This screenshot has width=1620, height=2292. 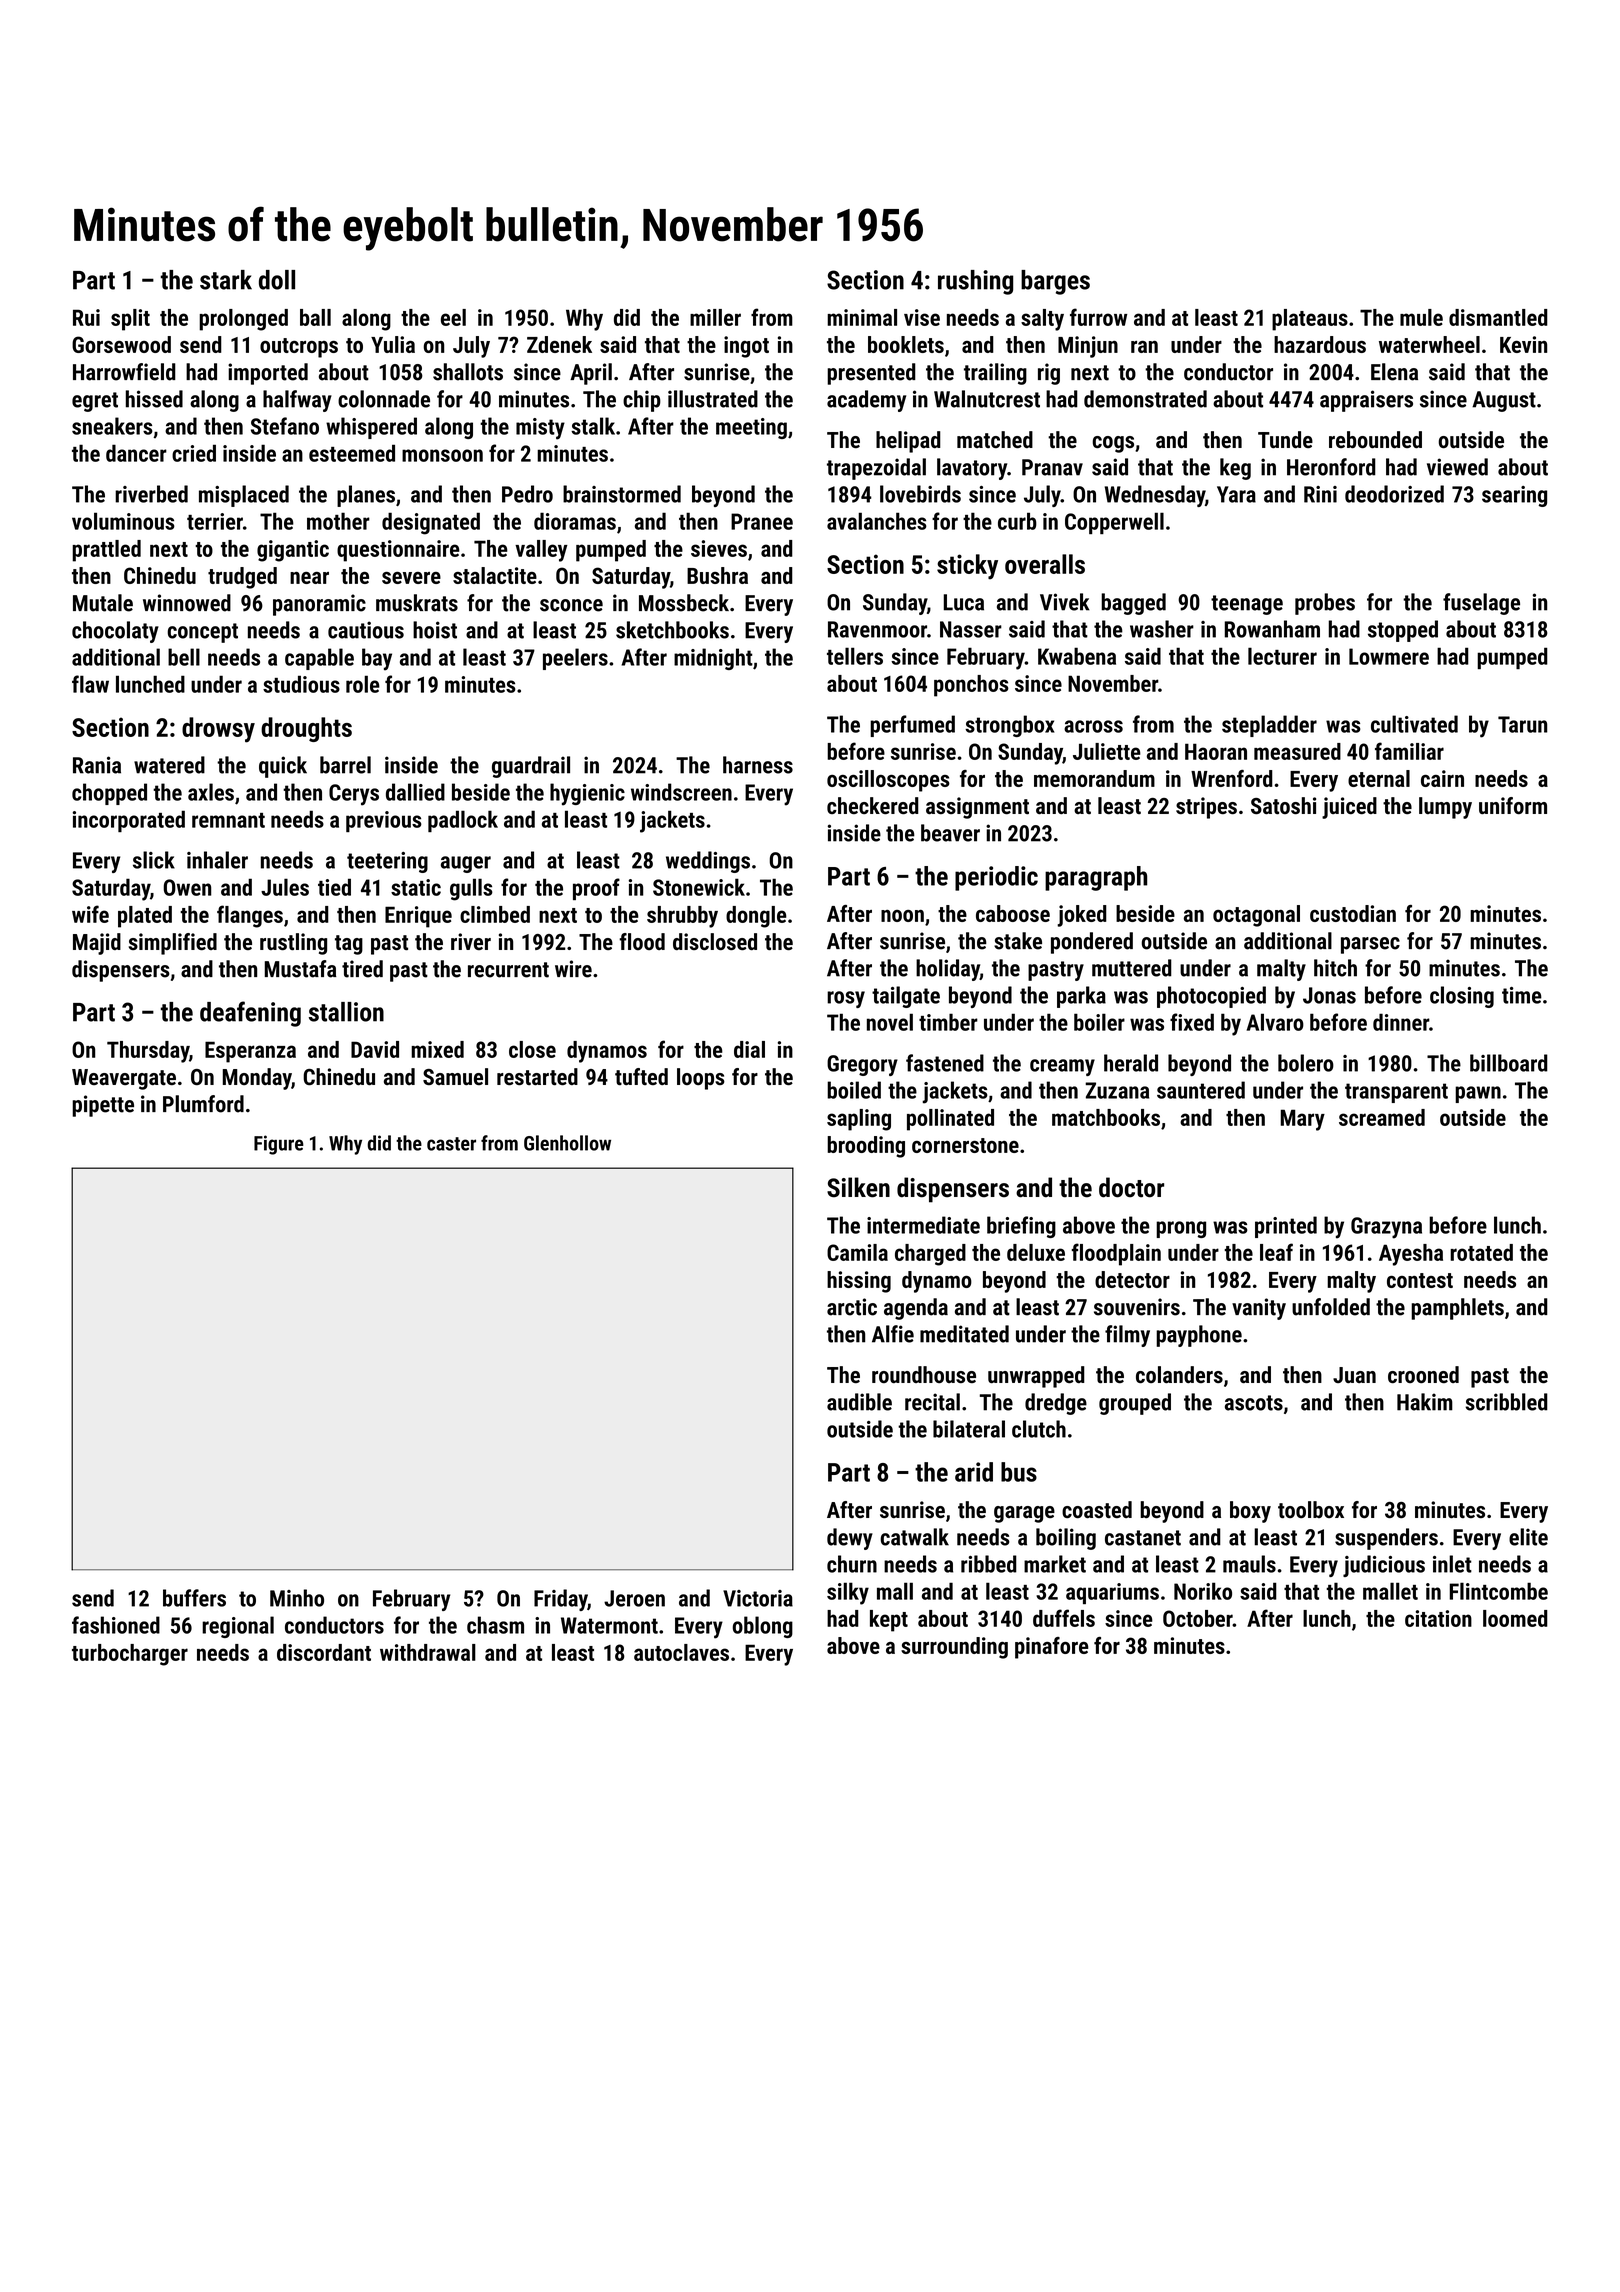 What do you see at coordinates (975, 282) in the screenshot?
I see `rushing` at bounding box center [975, 282].
